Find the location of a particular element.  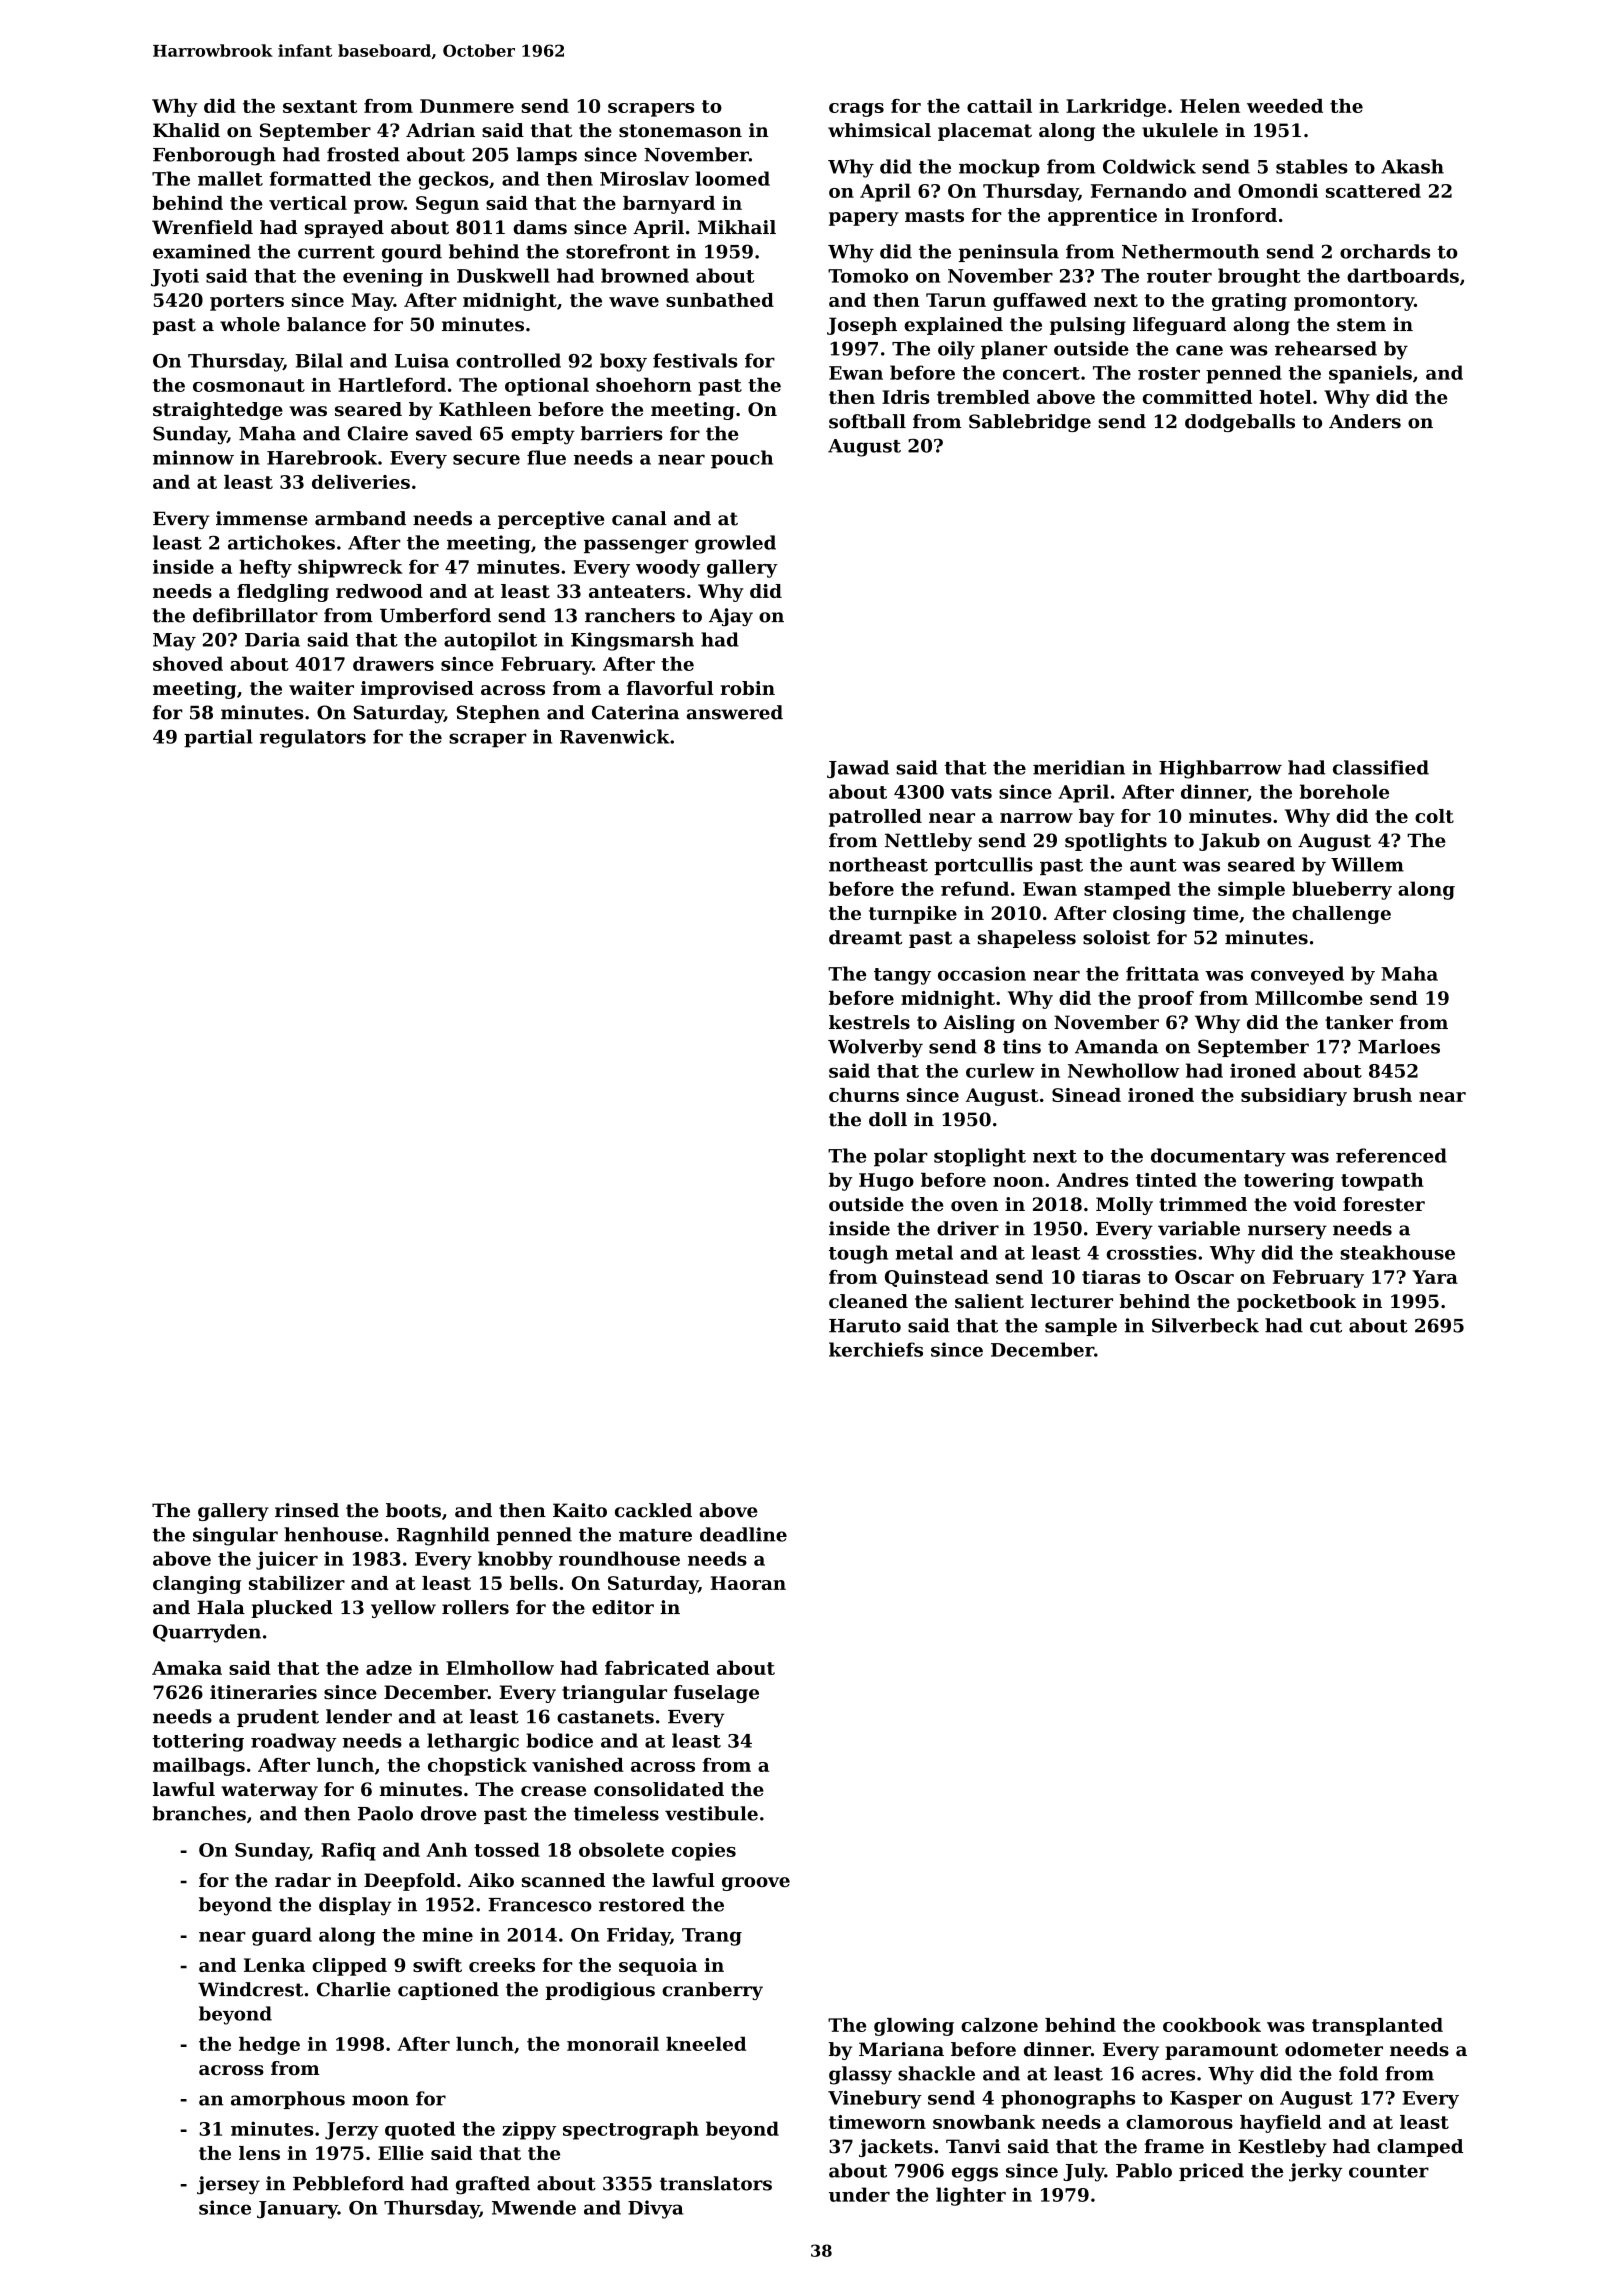

Akash is located at coordinates (1412, 166).
